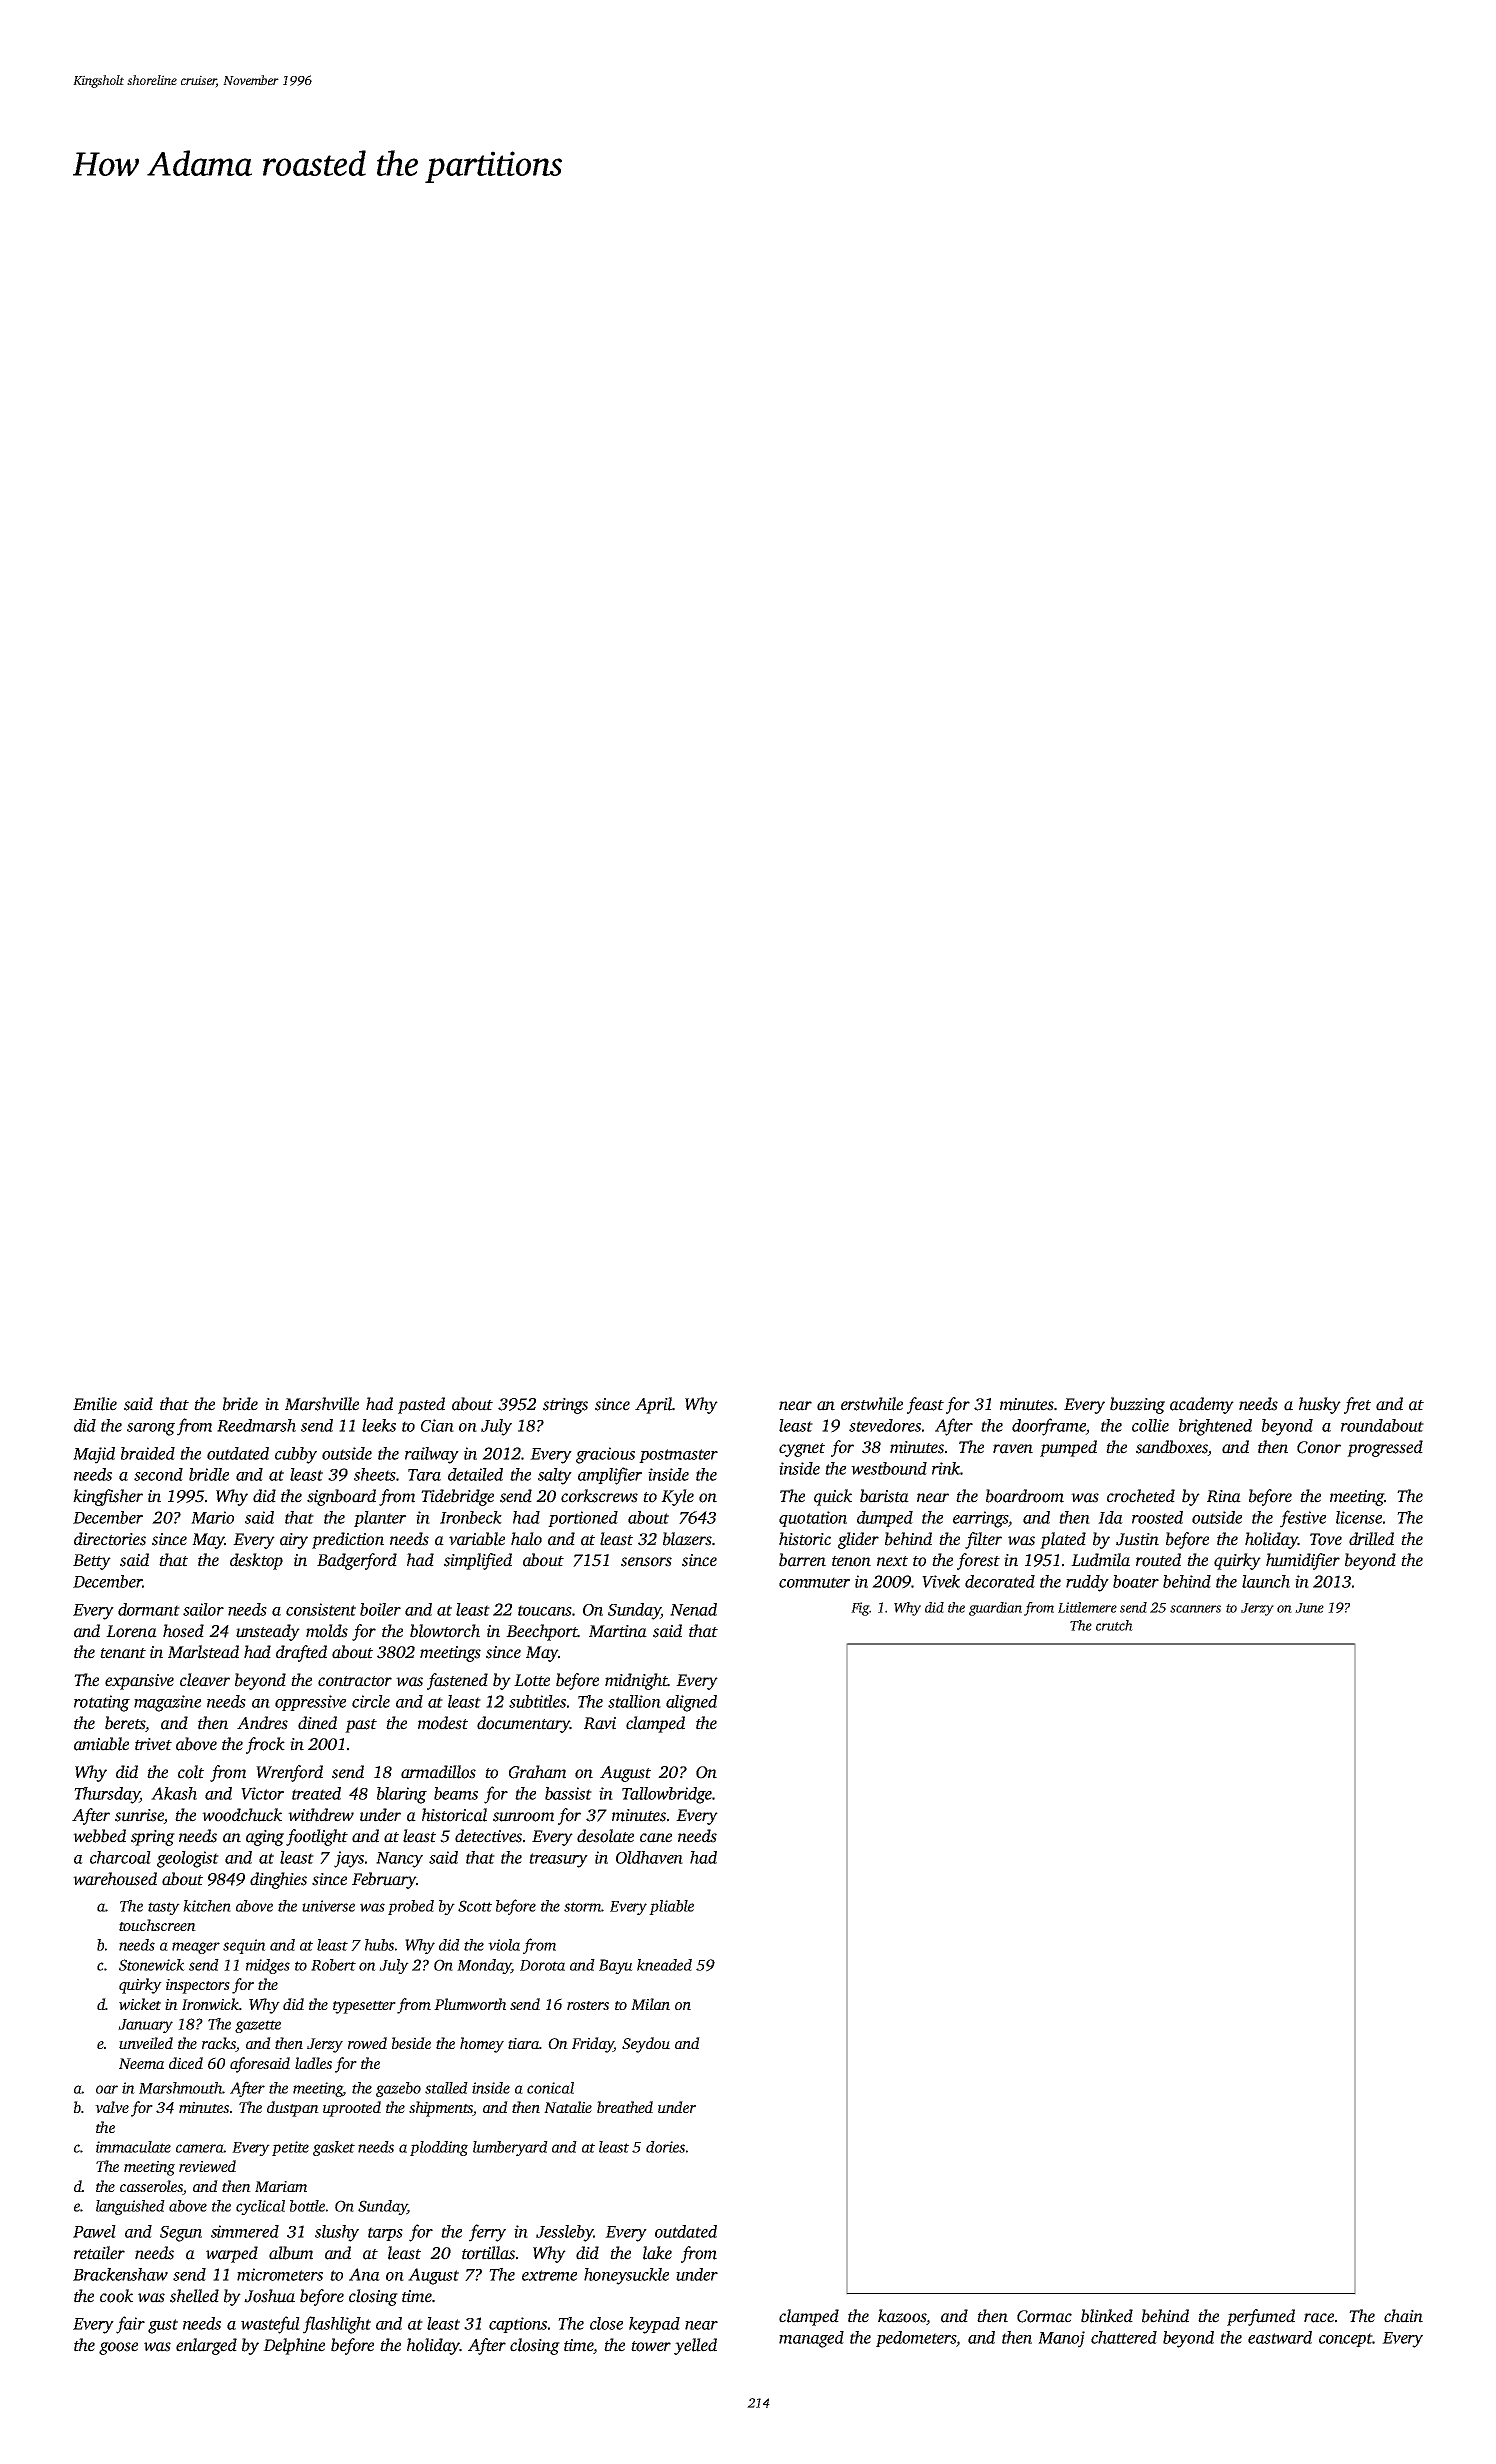  What do you see at coordinates (1309, 1608) in the screenshot?
I see `June` at bounding box center [1309, 1608].
